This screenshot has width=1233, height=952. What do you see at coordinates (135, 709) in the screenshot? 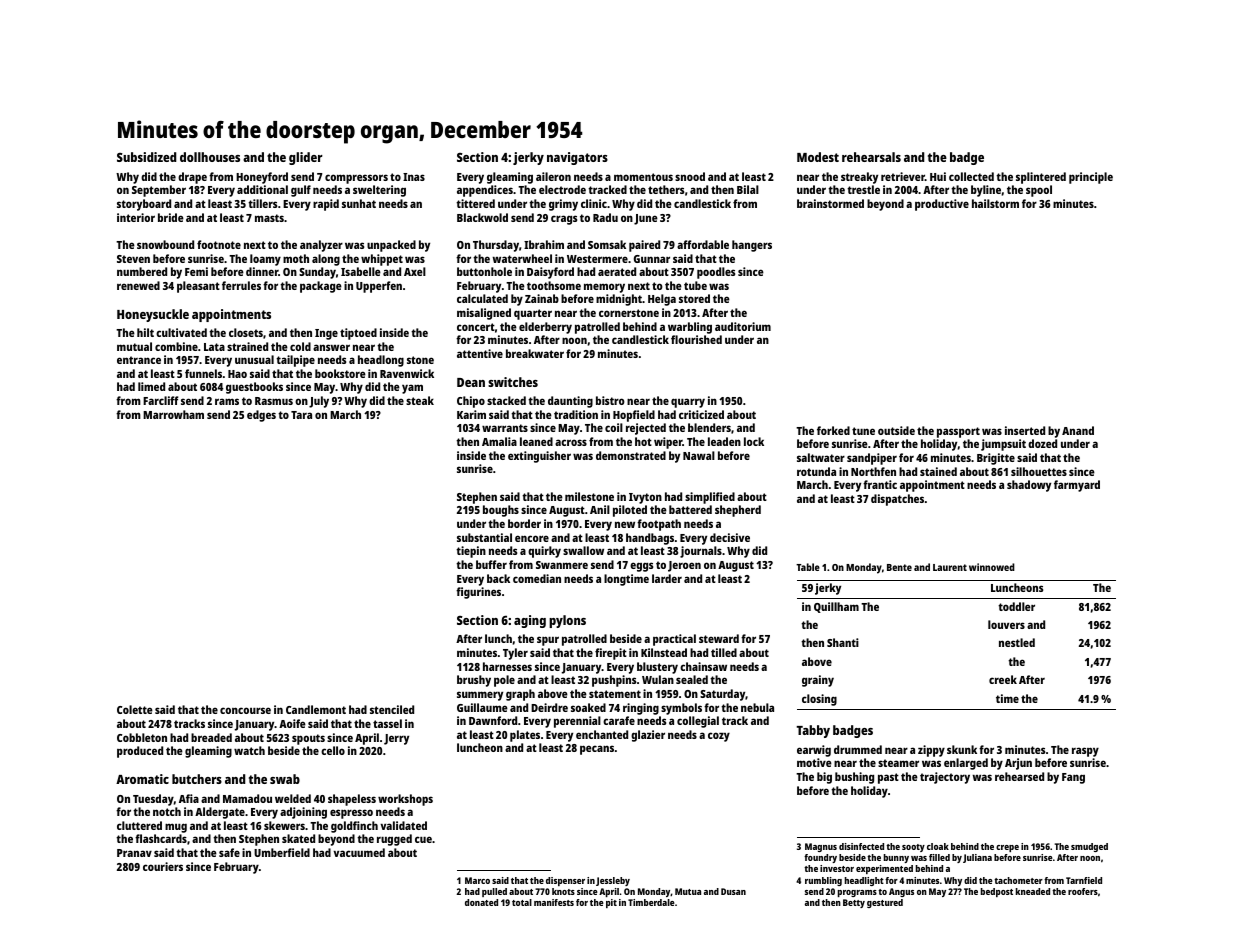
I see `Colette` at bounding box center [135, 709].
